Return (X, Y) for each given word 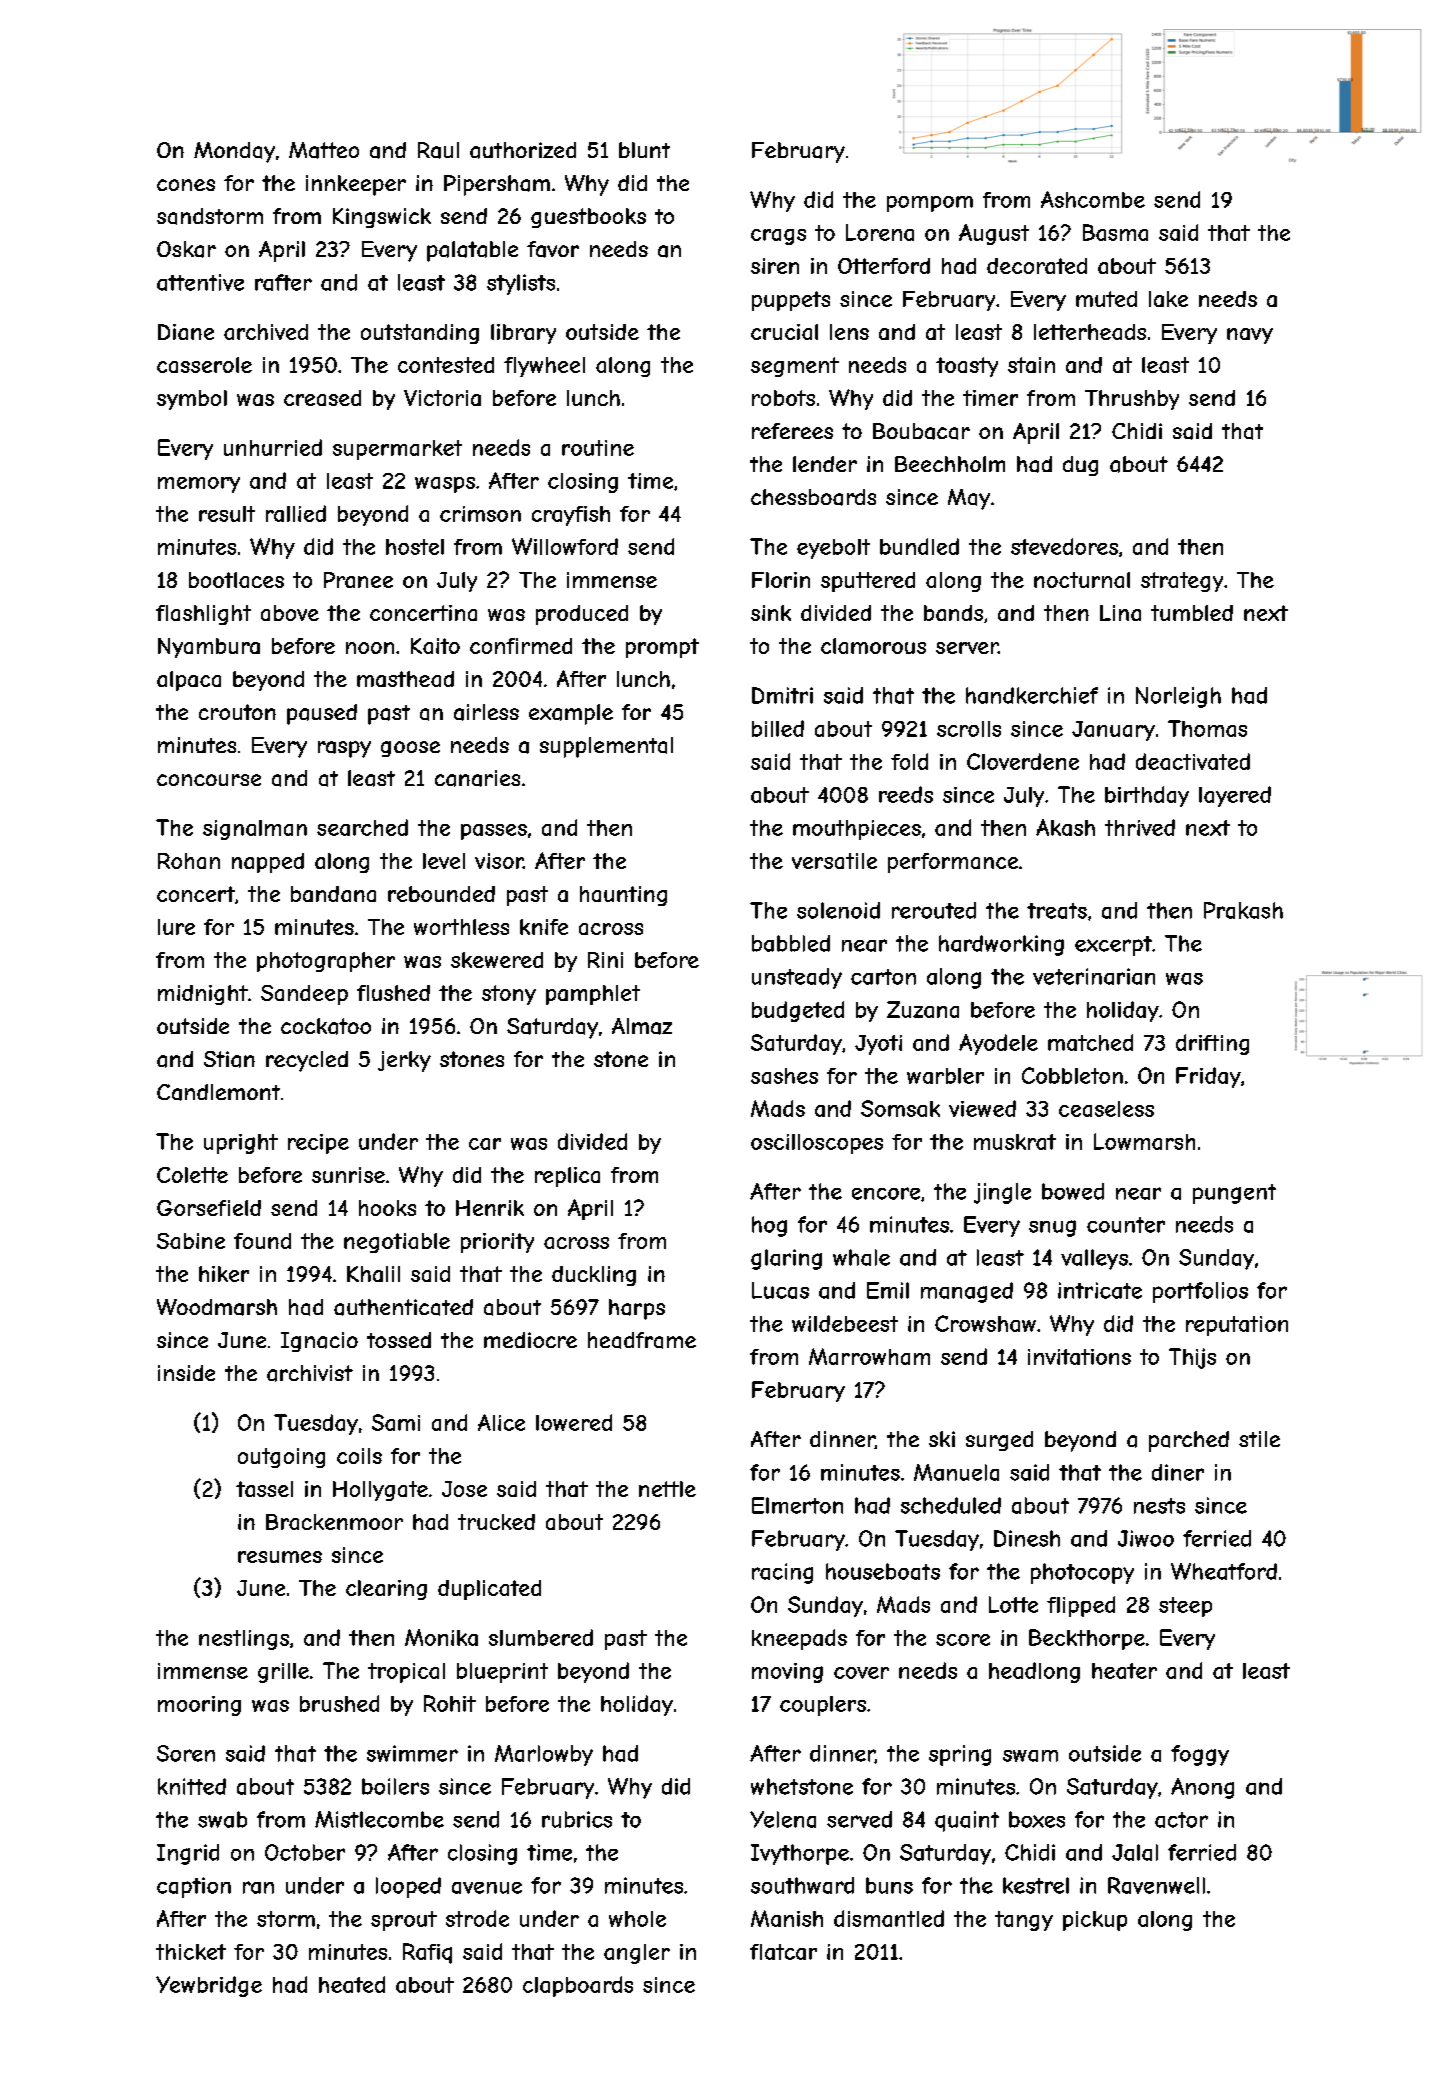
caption (194, 1887)
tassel (264, 1489)
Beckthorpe (1087, 1639)
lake (1168, 299)
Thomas (1207, 728)
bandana (333, 894)
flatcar (783, 1952)
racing (782, 1573)
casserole (204, 365)
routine (598, 448)
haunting (623, 896)
